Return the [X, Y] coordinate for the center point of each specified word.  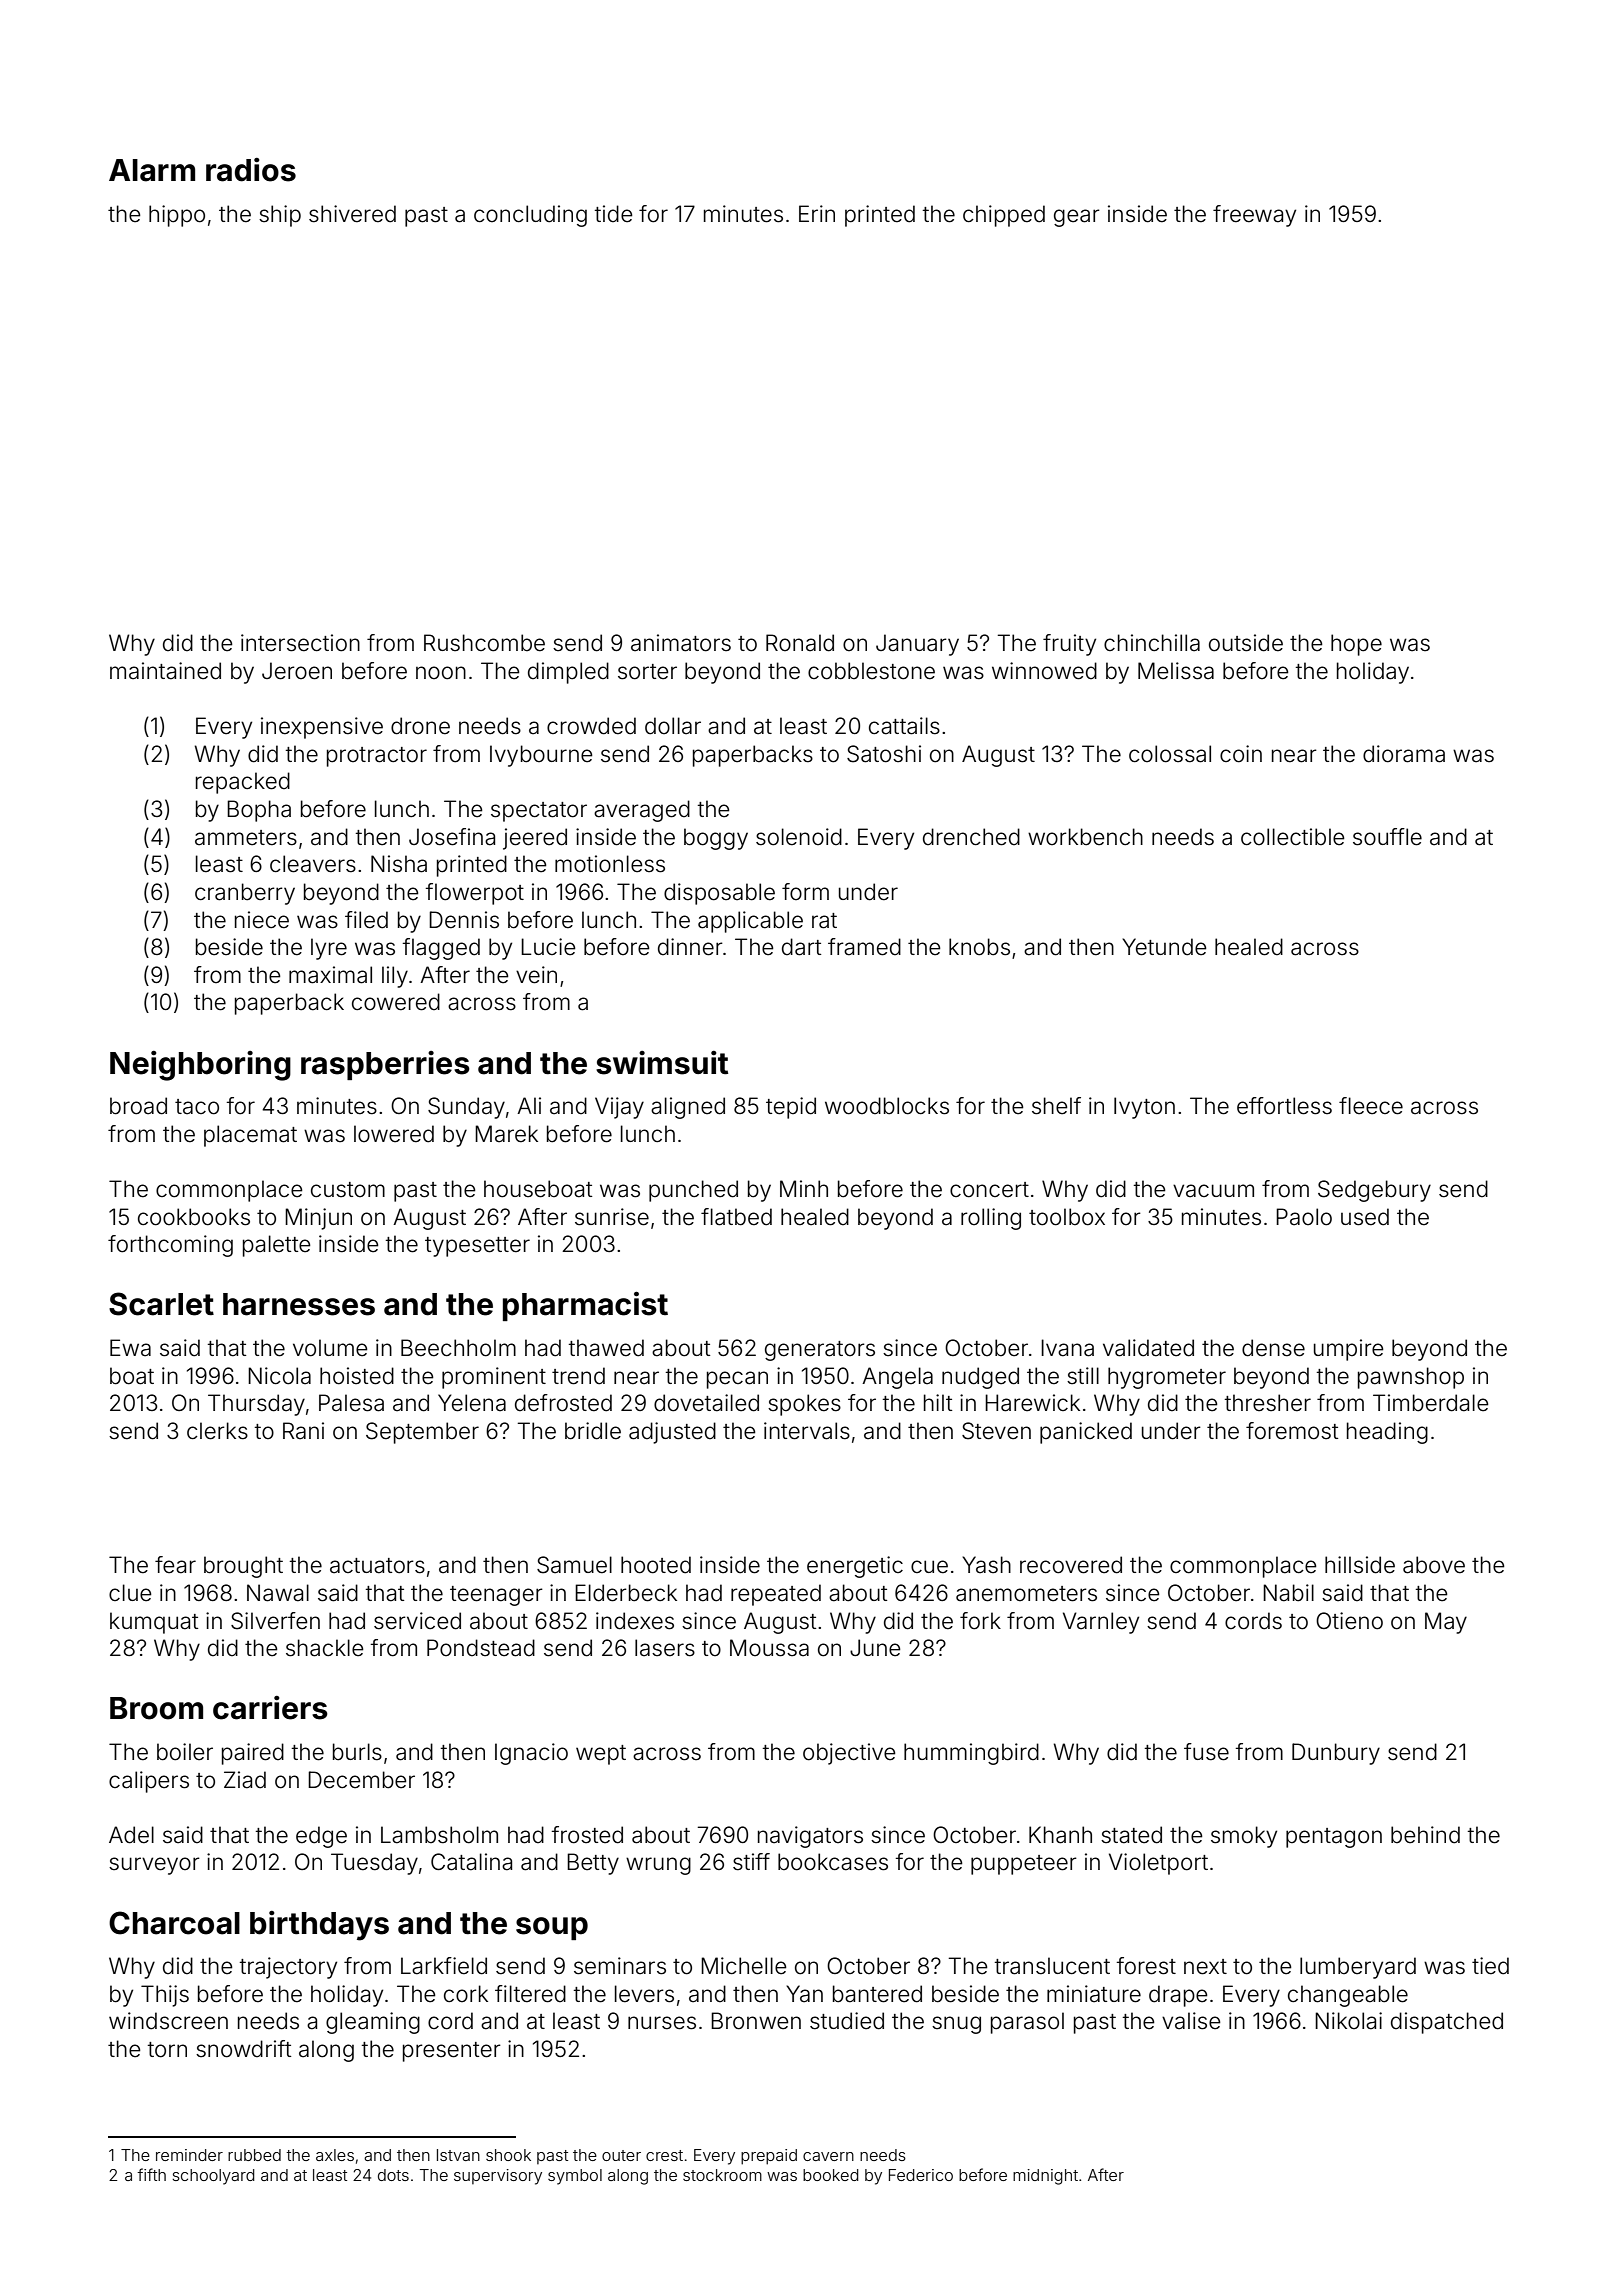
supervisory [498, 2177]
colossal [1170, 754]
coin [1241, 754]
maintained [165, 671]
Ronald [800, 643]
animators [681, 643]
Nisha [399, 864]
